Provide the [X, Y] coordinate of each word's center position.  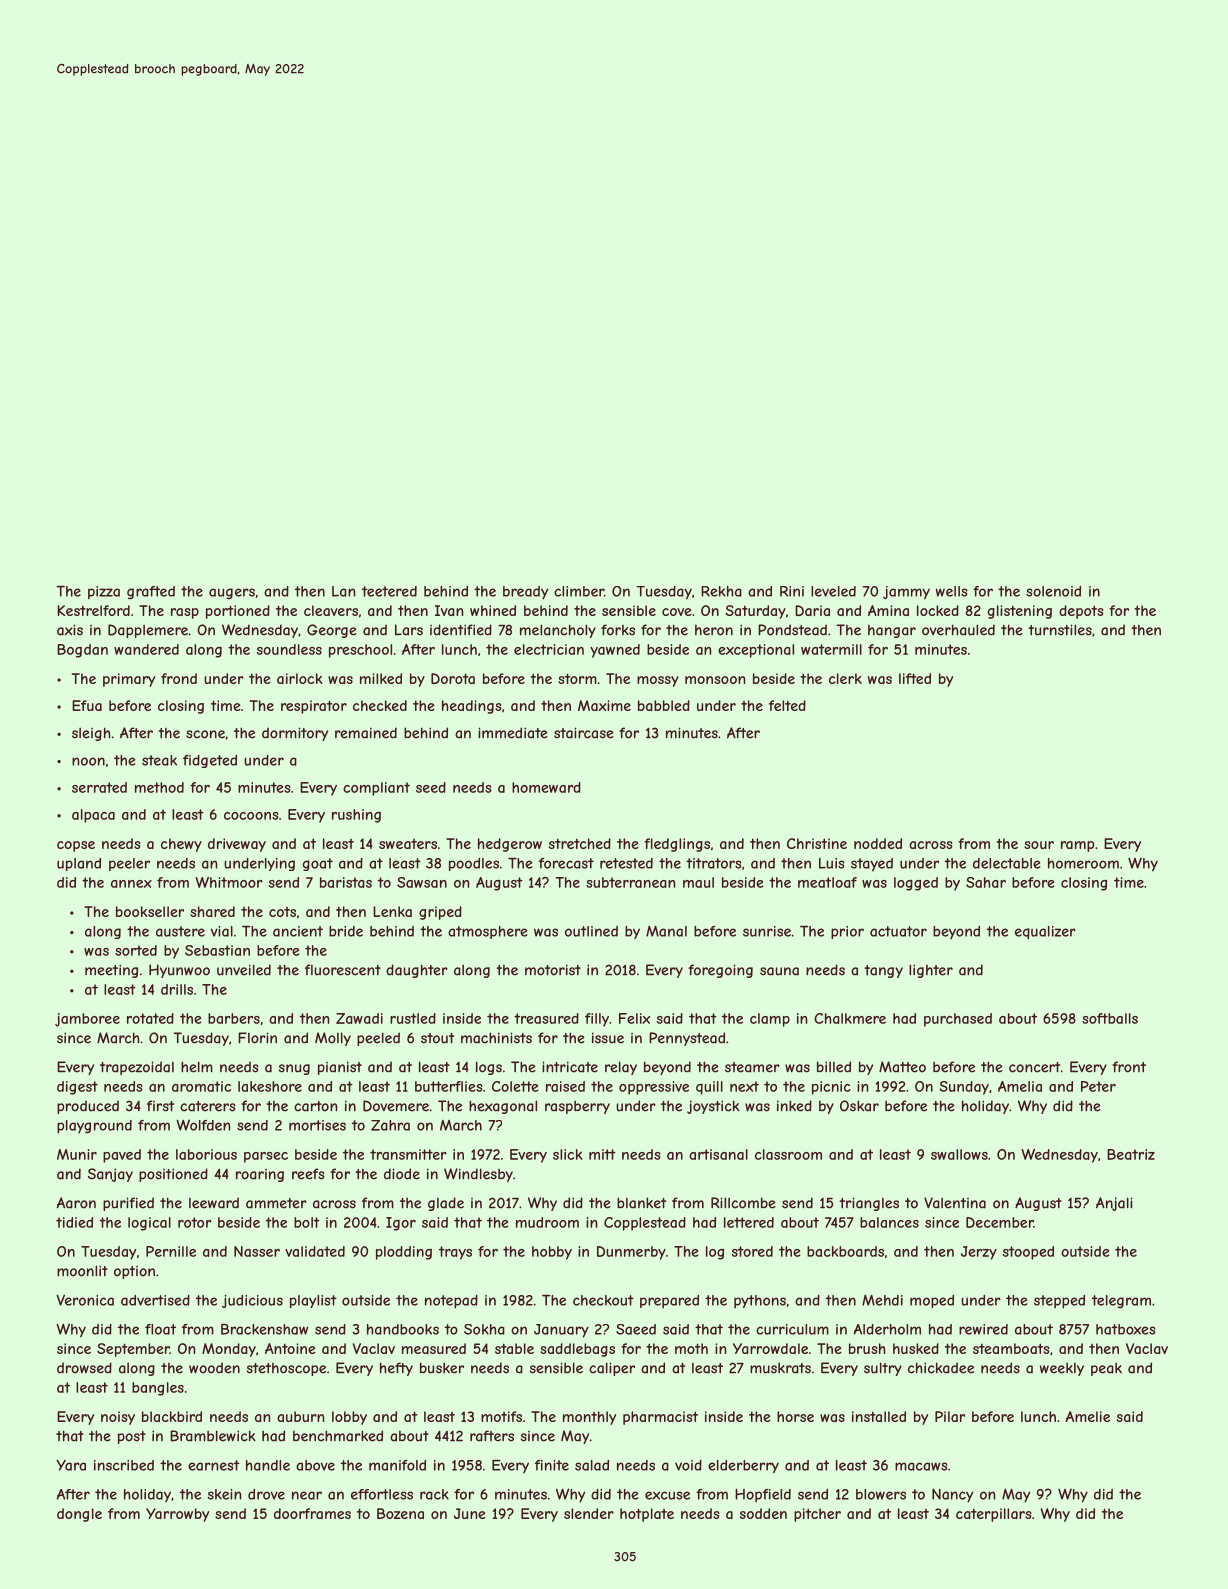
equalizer [1045, 932]
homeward [546, 787]
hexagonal [503, 1107]
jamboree [87, 1020]
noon [88, 761]
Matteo [902, 1067]
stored [752, 1251]
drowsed [84, 1368]
